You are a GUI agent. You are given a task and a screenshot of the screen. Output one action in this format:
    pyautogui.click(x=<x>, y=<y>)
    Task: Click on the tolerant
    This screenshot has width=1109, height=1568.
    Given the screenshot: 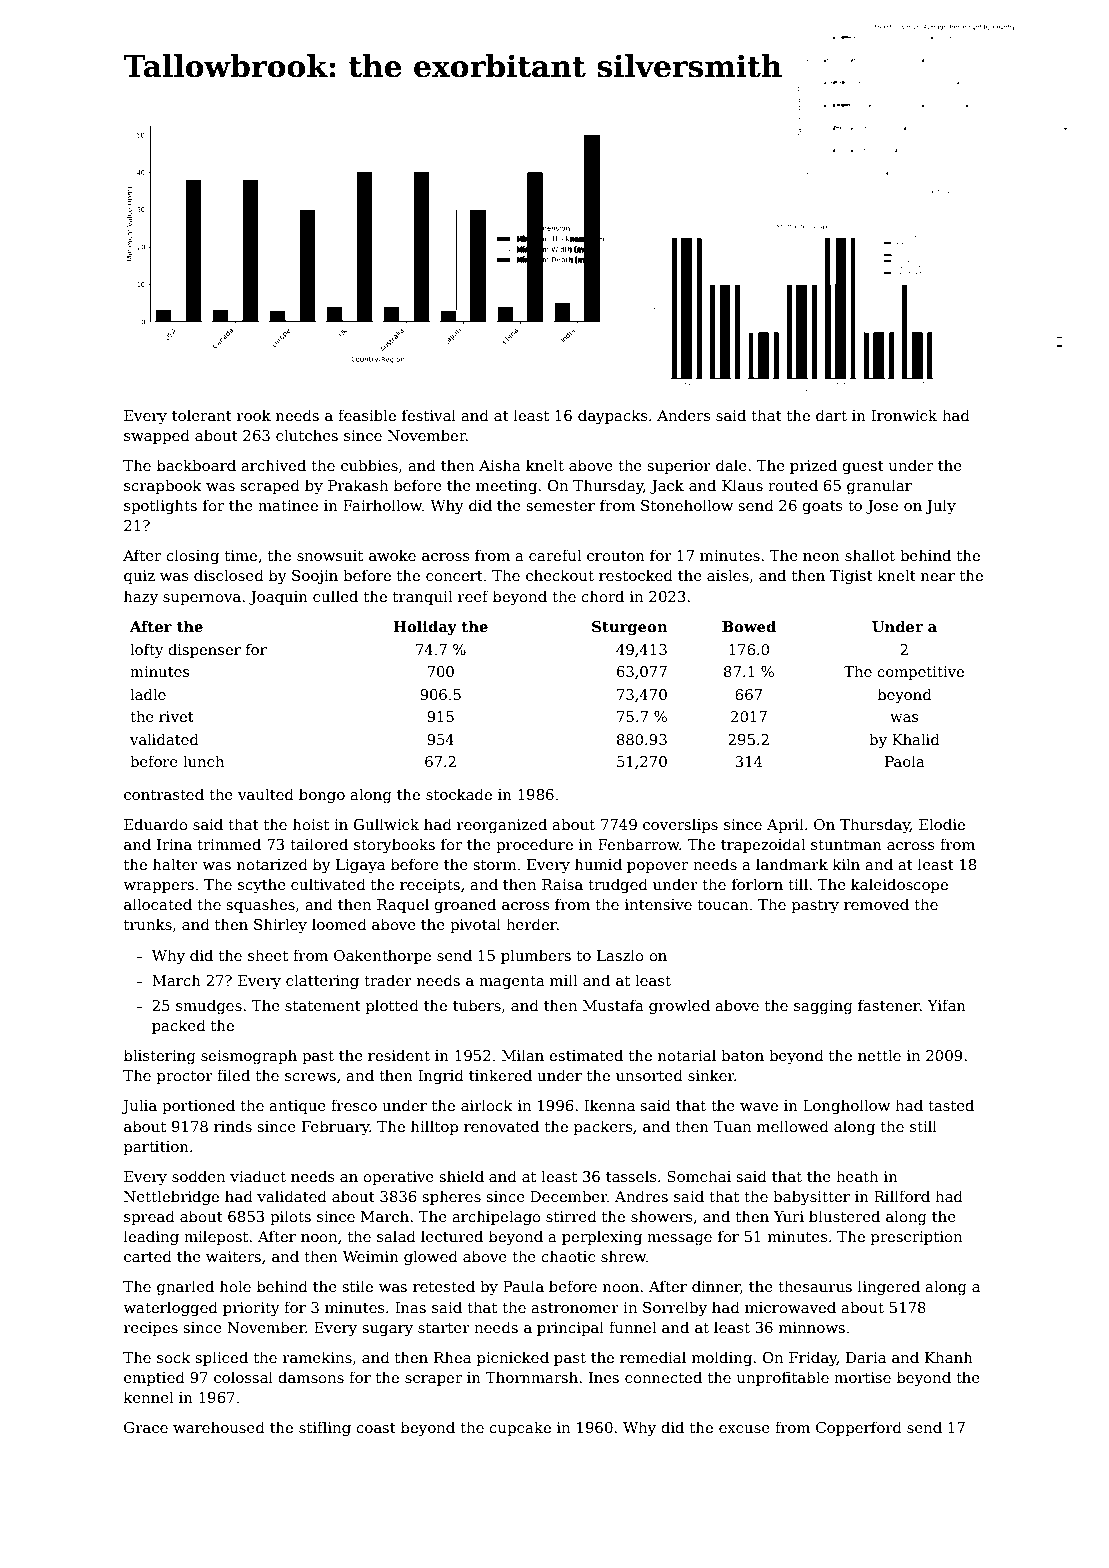 What is the action you would take?
    pyautogui.click(x=202, y=415)
